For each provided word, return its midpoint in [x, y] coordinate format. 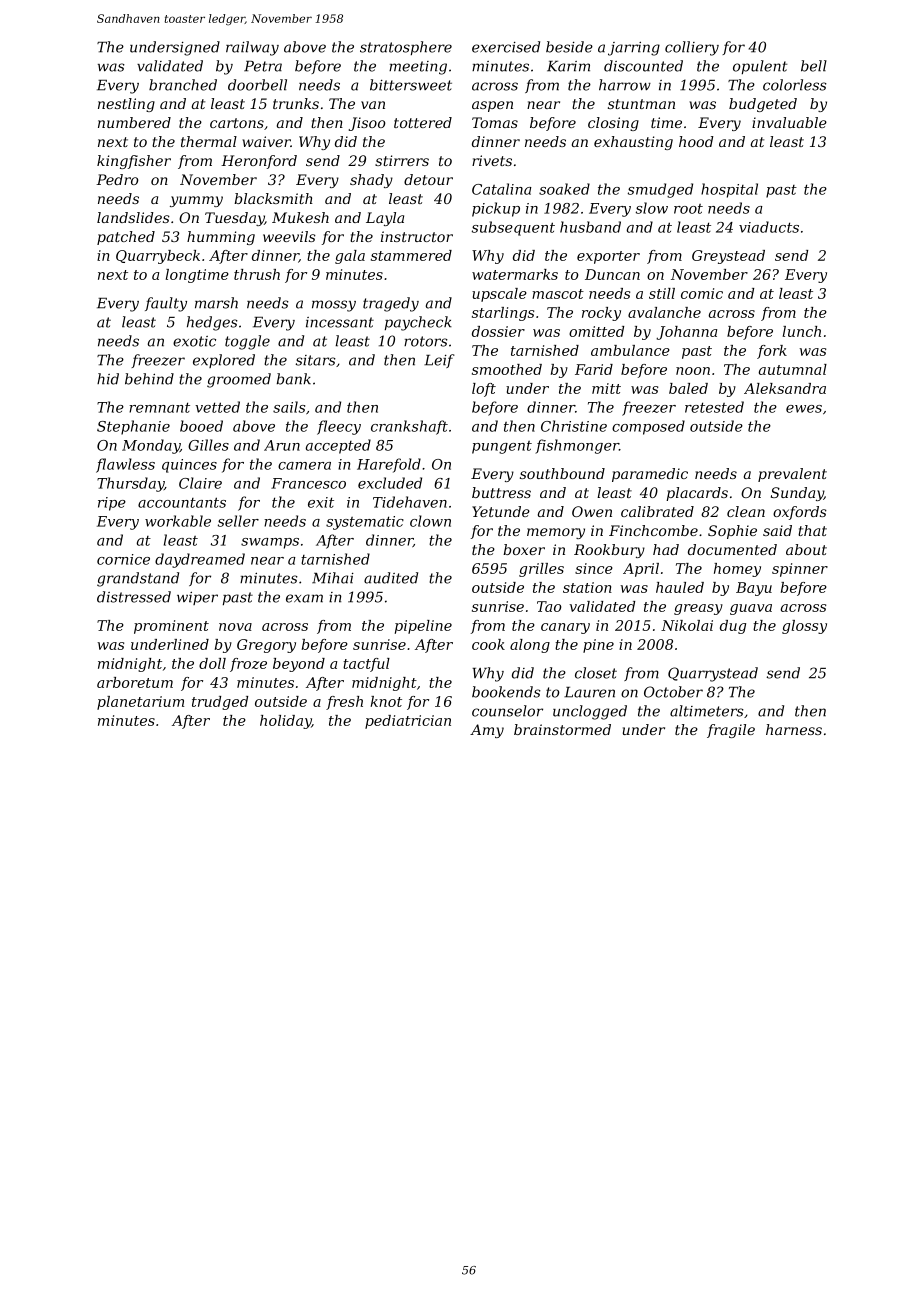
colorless [795, 85]
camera [304, 466]
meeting [418, 68]
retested [714, 407]
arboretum [135, 682]
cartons [237, 123]
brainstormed [562, 729]
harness [794, 729]
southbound [562, 473]
